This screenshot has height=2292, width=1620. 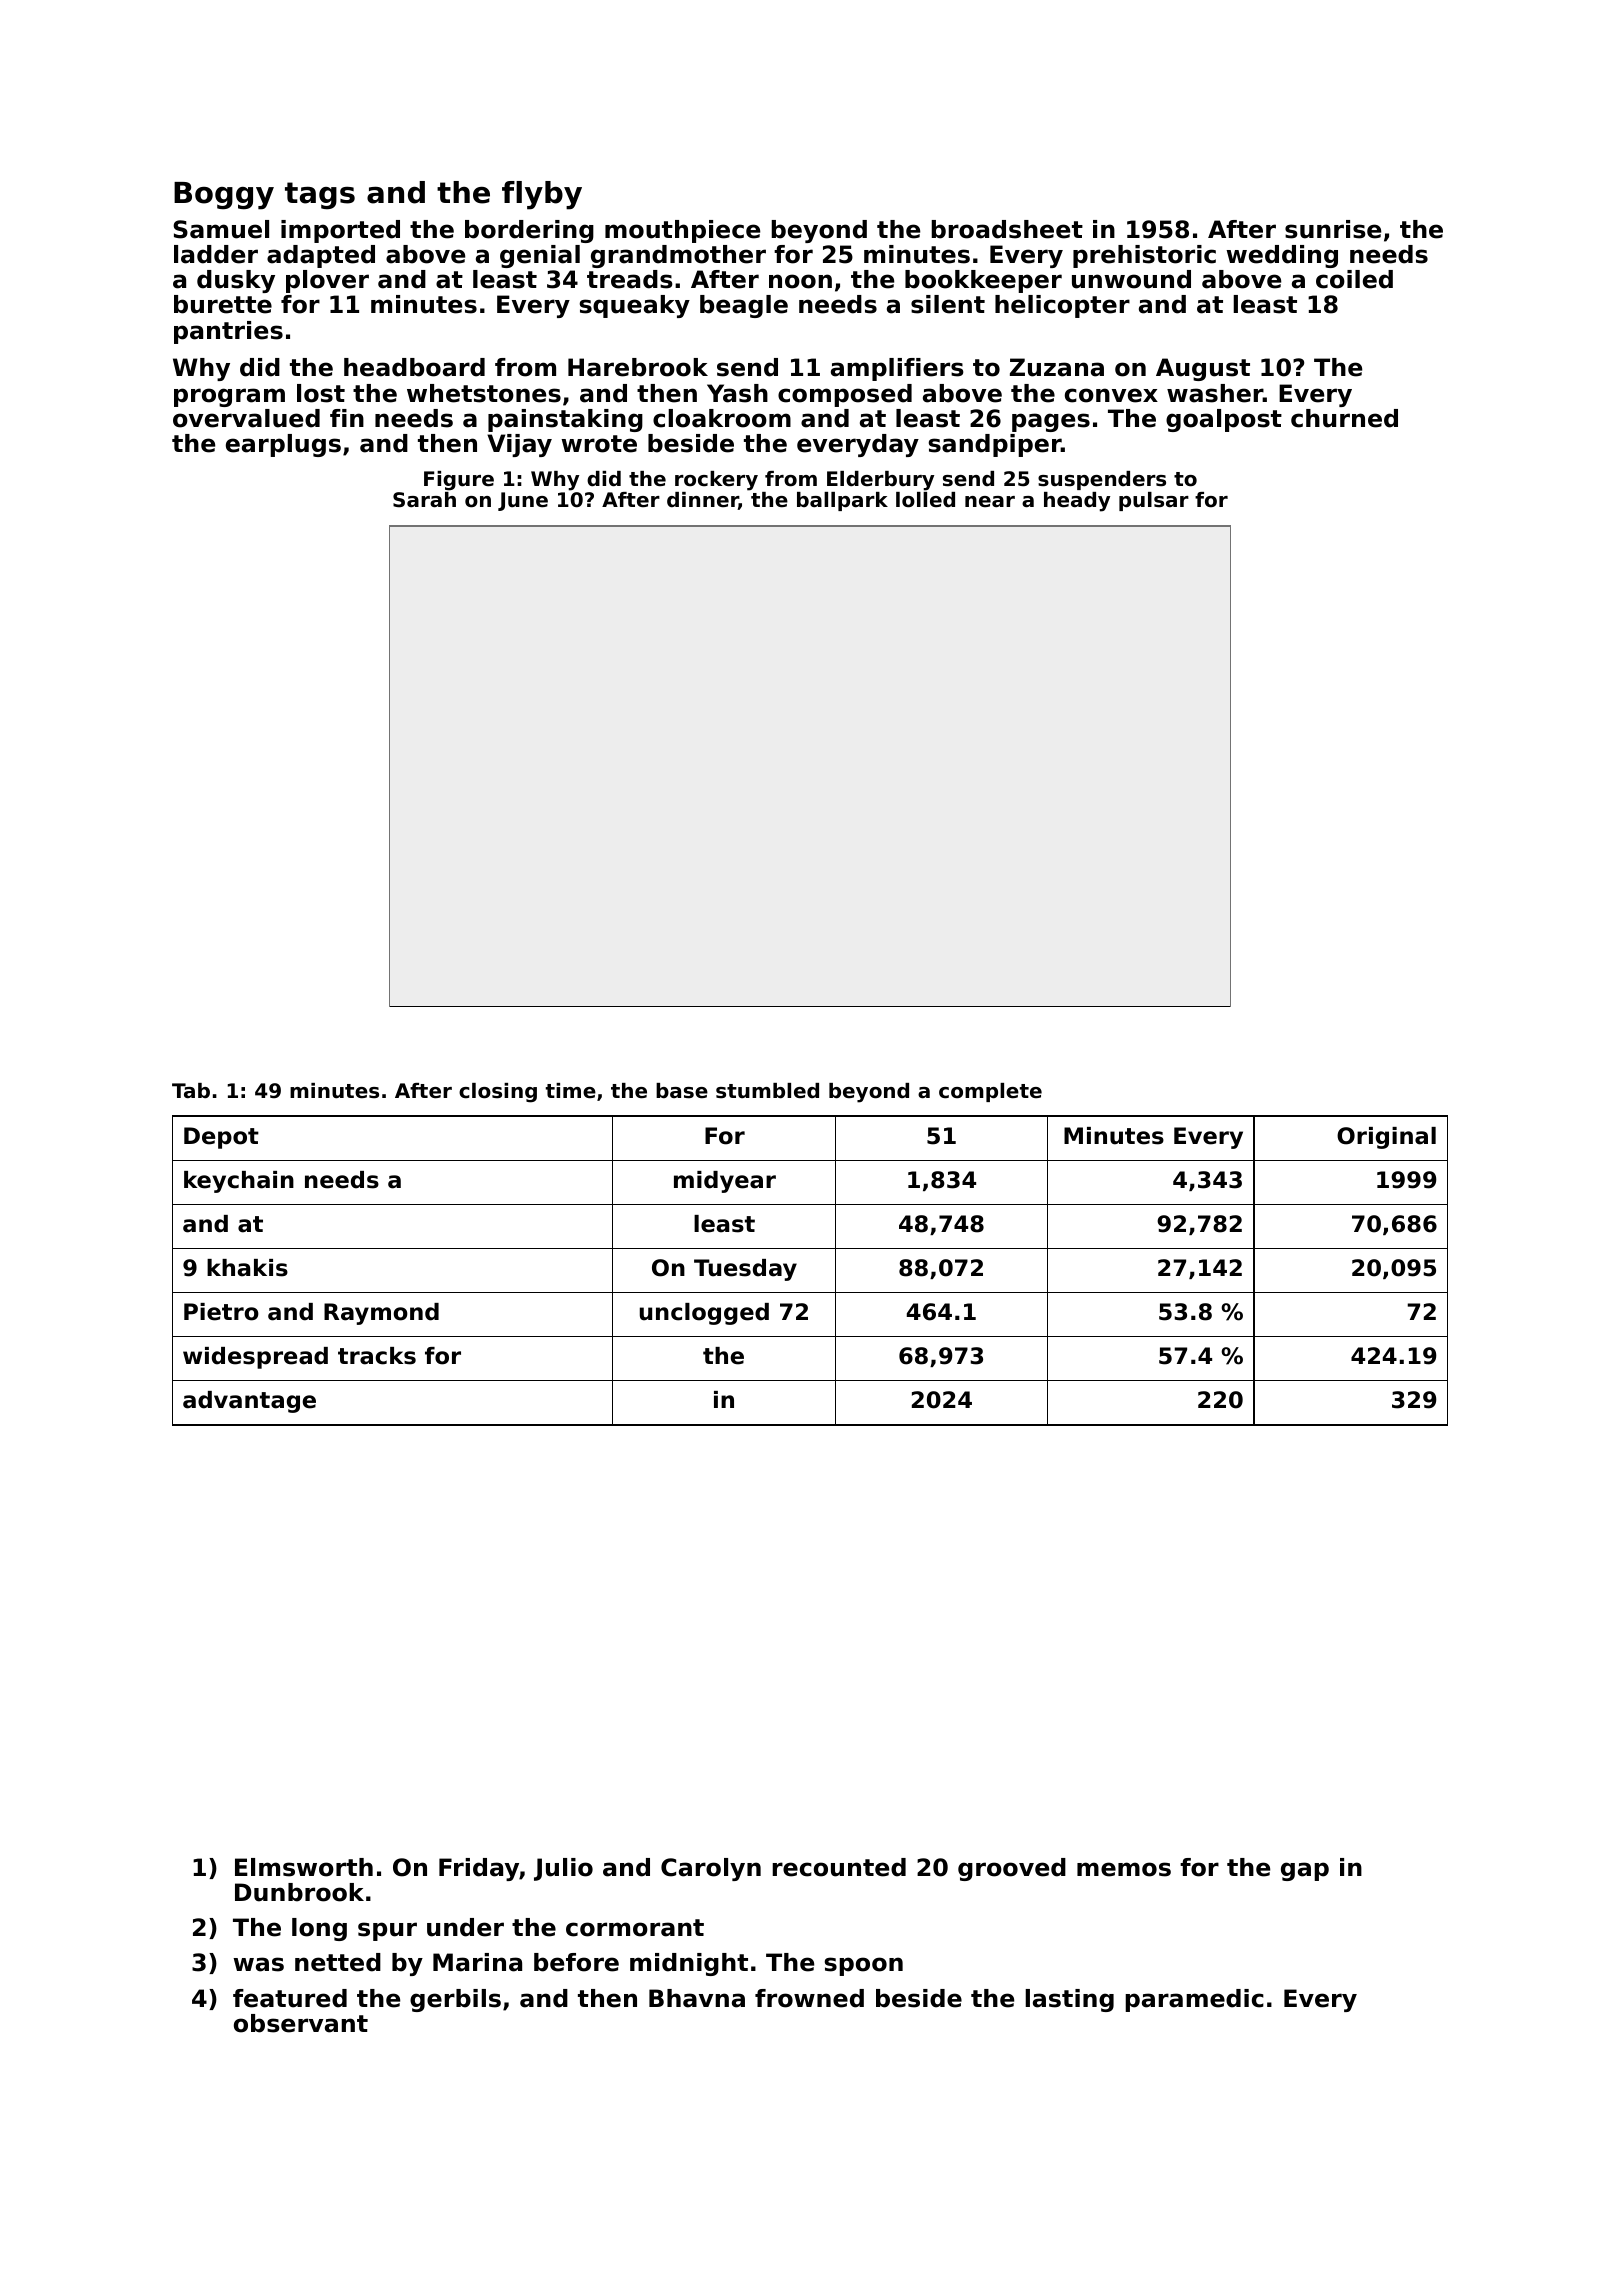 What do you see at coordinates (479, 1869) in the screenshot?
I see `Friday` at bounding box center [479, 1869].
